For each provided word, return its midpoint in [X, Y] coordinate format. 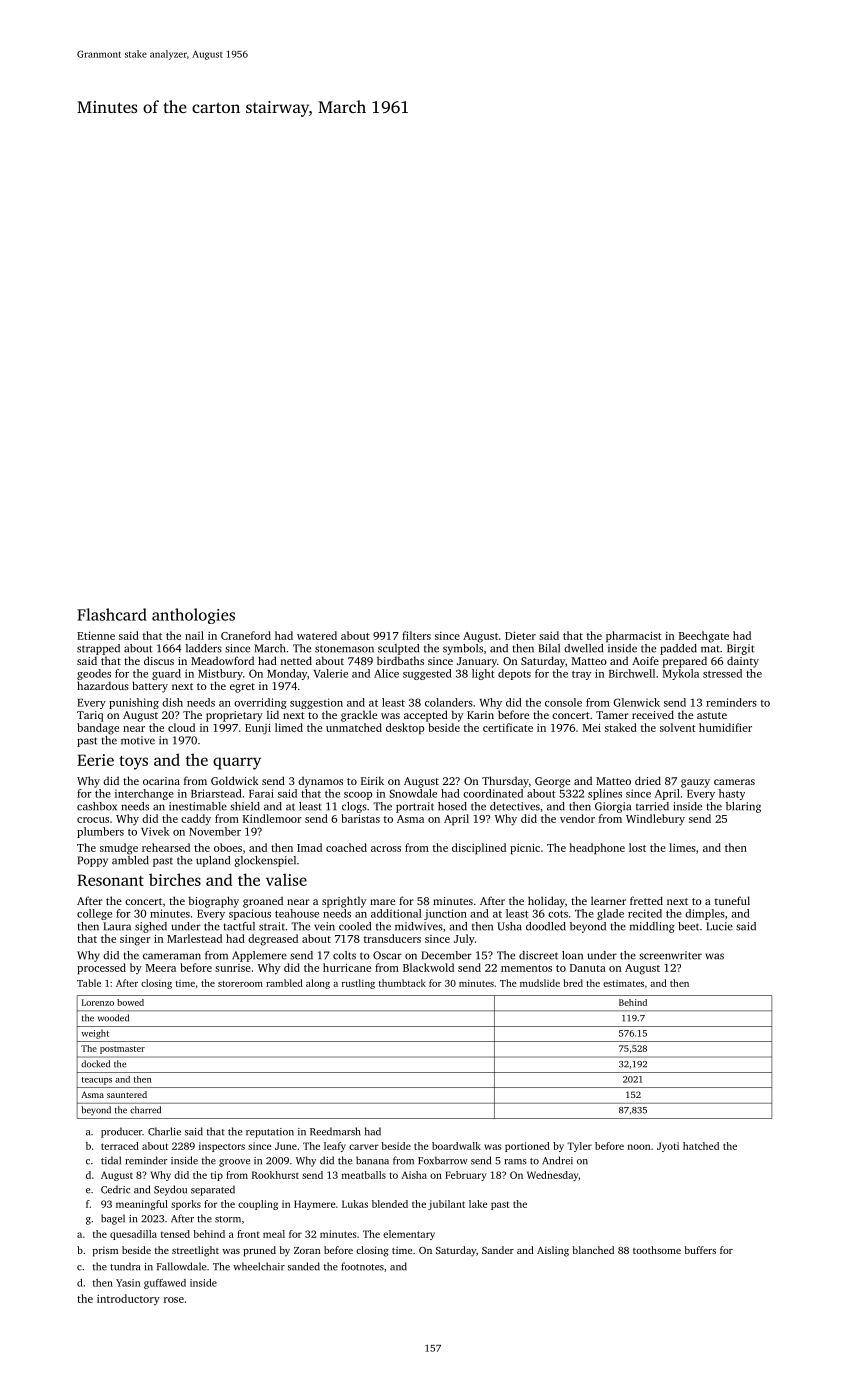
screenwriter [670, 955]
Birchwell [632, 673]
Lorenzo [98, 1002]
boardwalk [456, 1146]
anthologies [193, 616]
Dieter [520, 635]
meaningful [142, 1205]
